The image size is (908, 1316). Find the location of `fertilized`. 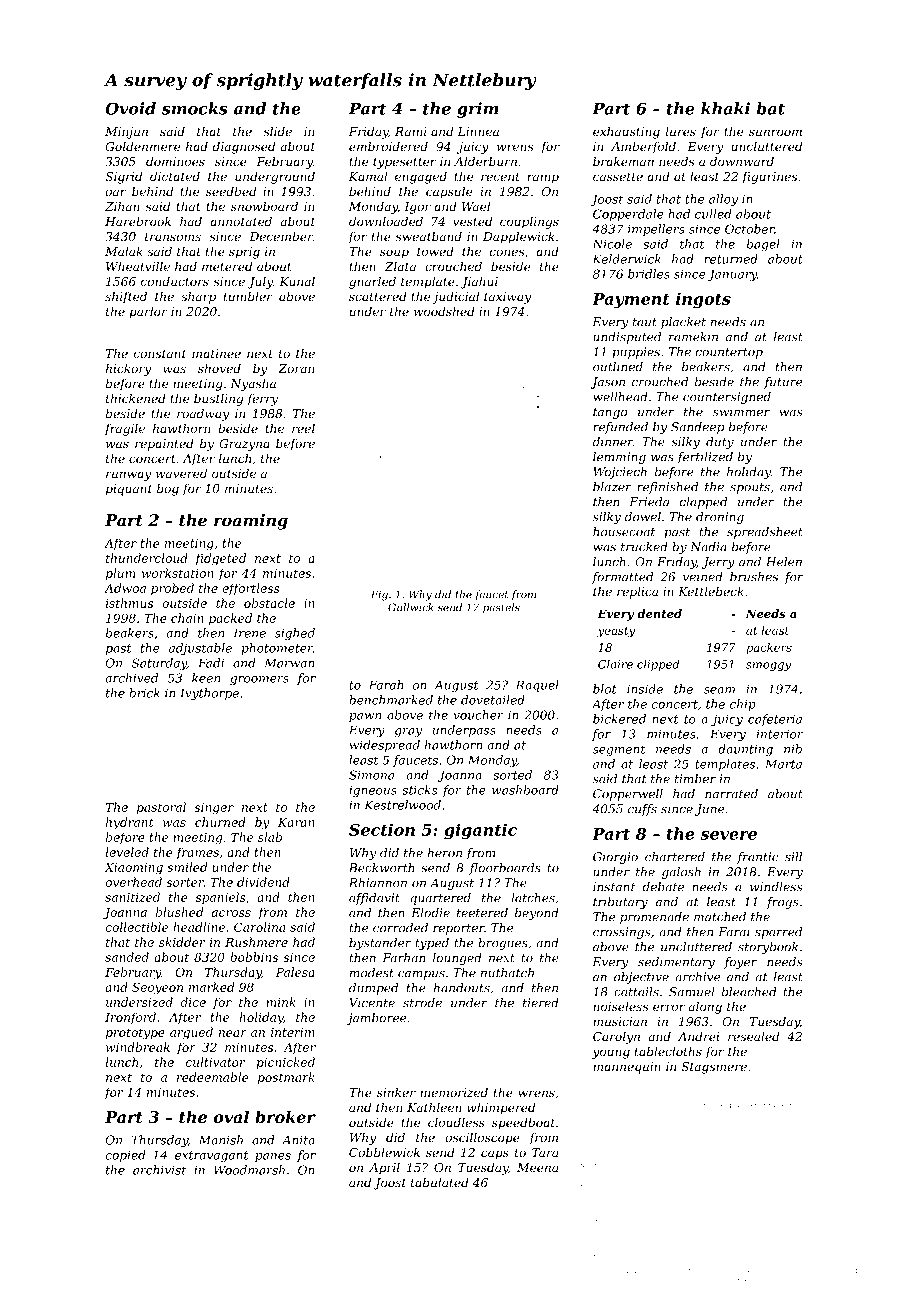

fertilized is located at coordinates (705, 458).
